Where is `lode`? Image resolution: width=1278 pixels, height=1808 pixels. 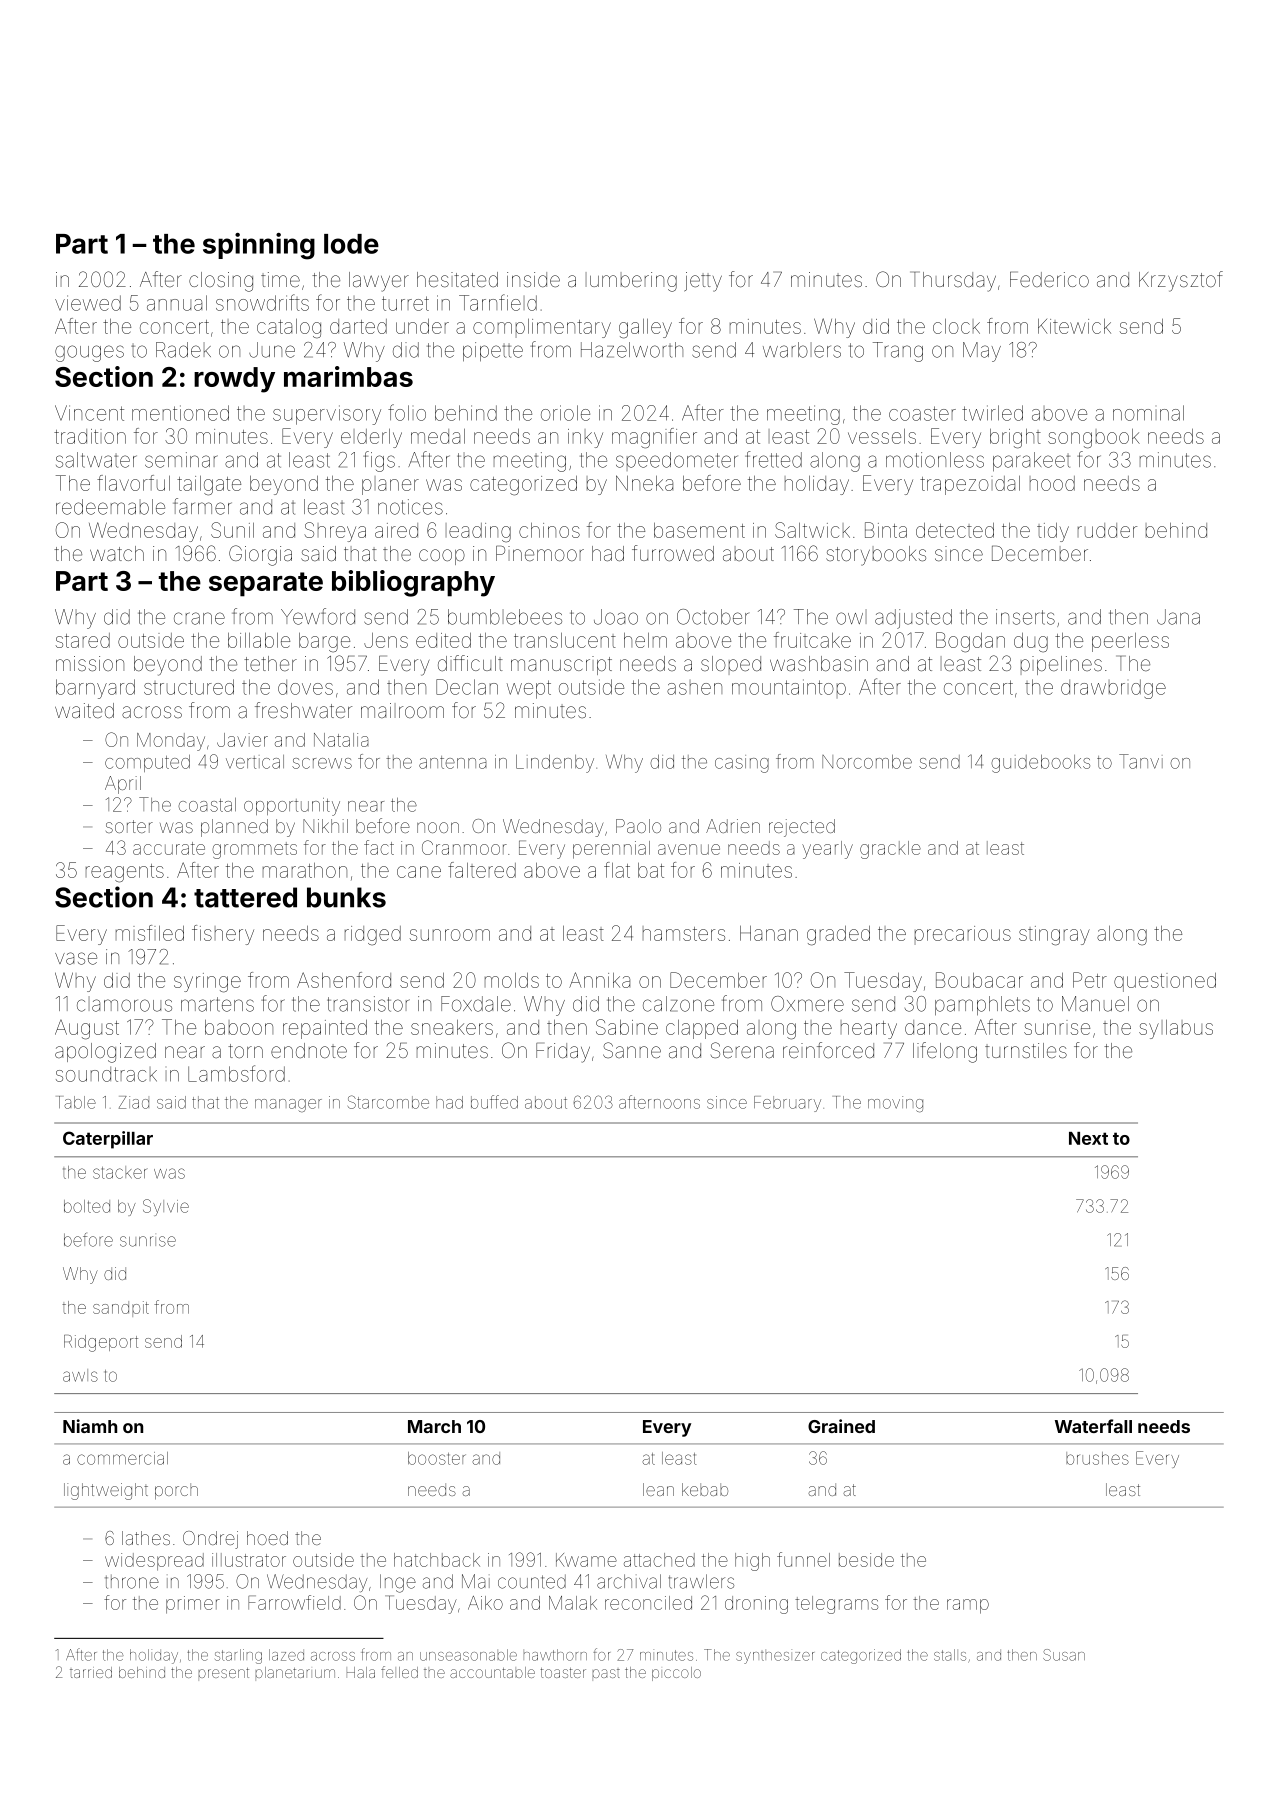 lode is located at coordinates (351, 244).
